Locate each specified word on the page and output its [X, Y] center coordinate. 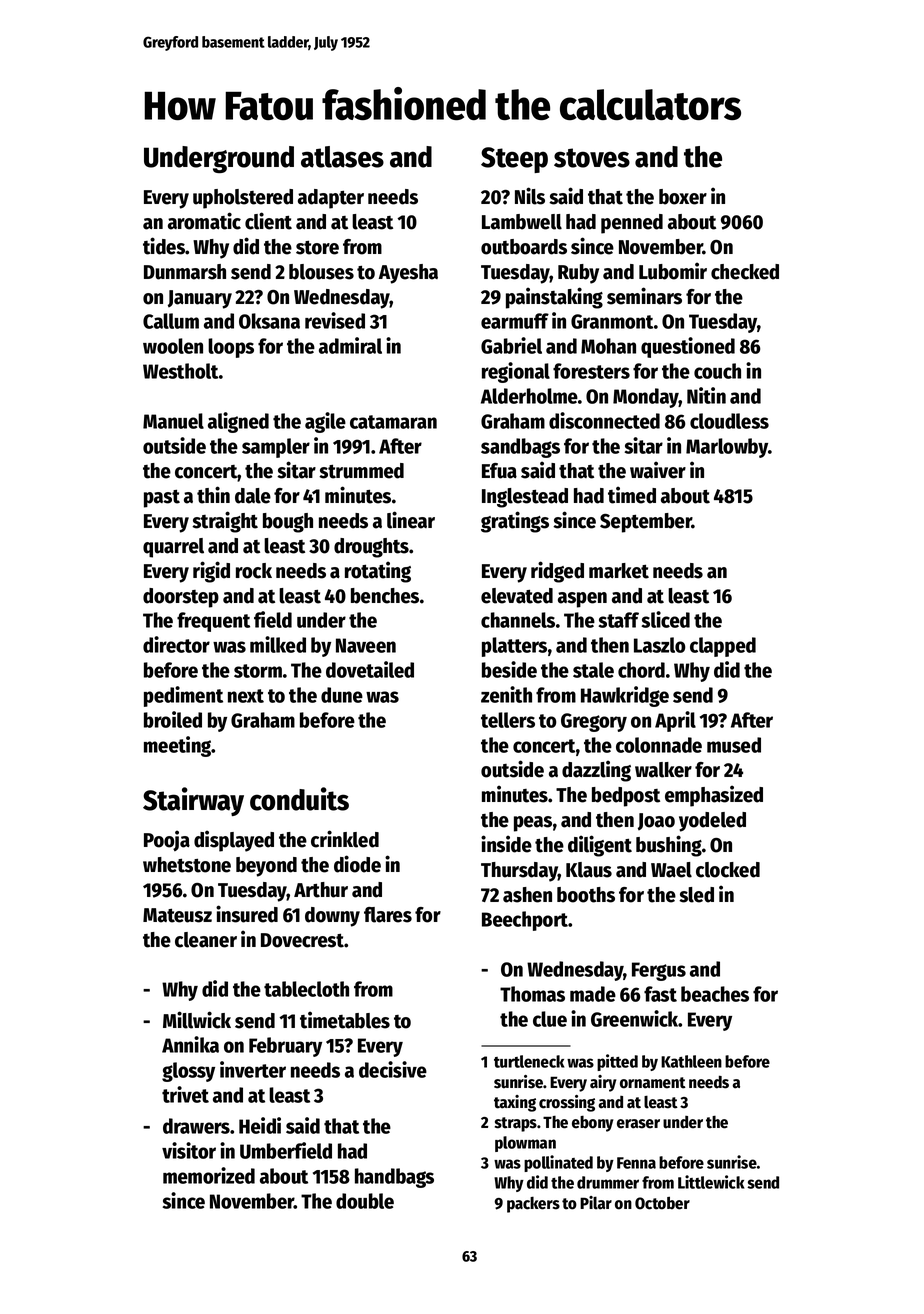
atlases [342, 157]
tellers [508, 720]
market [619, 571]
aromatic [204, 221]
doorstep [181, 598]
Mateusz [177, 915]
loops [231, 348]
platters [514, 647]
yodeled [712, 822]
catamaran [393, 422]
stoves [592, 158]
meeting [178, 746]
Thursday [519, 872]
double [365, 1201]
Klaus [589, 870]
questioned [688, 347]
